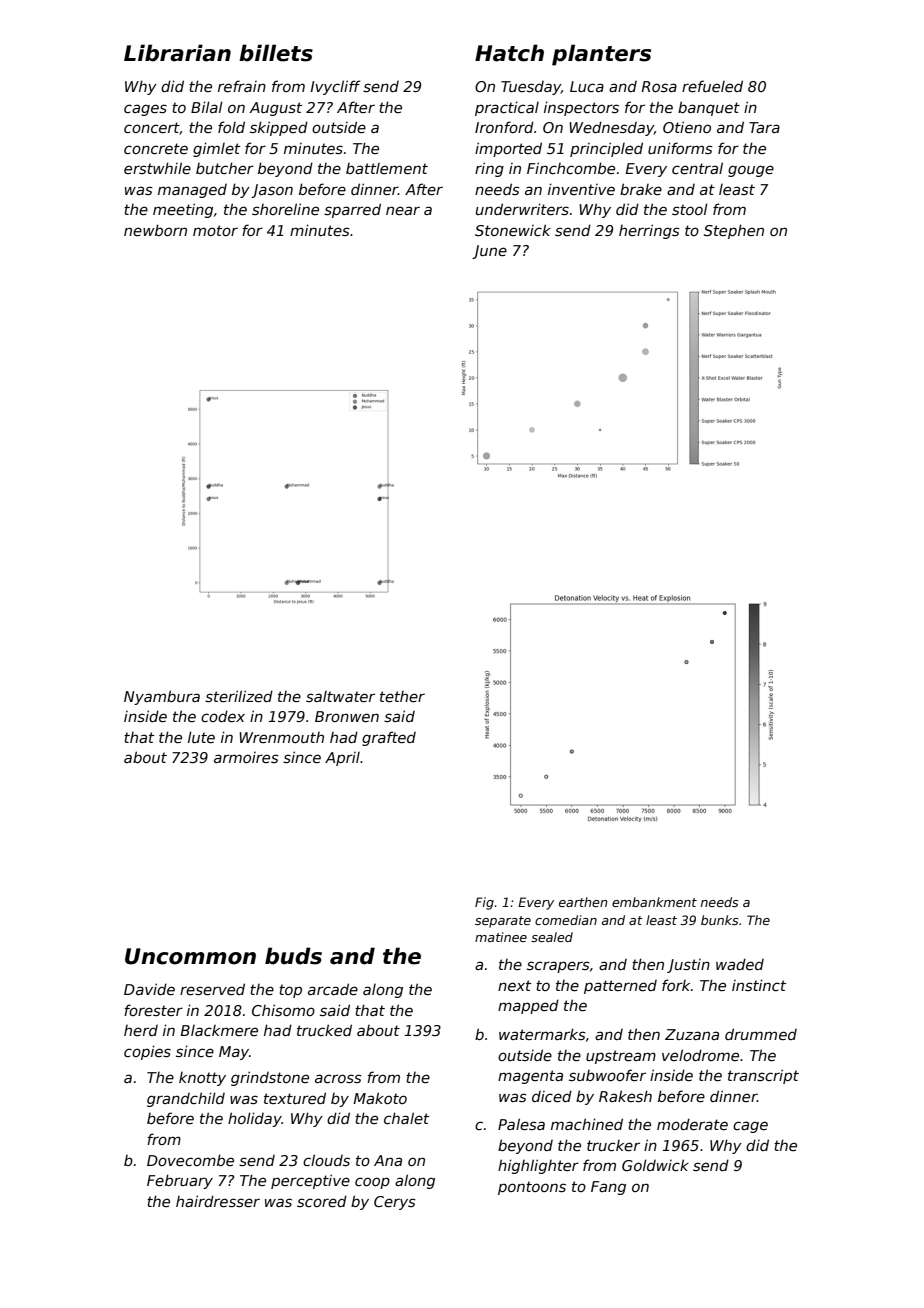 The image size is (924, 1308). What do you see at coordinates (177, 53) in the screenshot?
I see `Librarian` at bounding box center [177, 53].
